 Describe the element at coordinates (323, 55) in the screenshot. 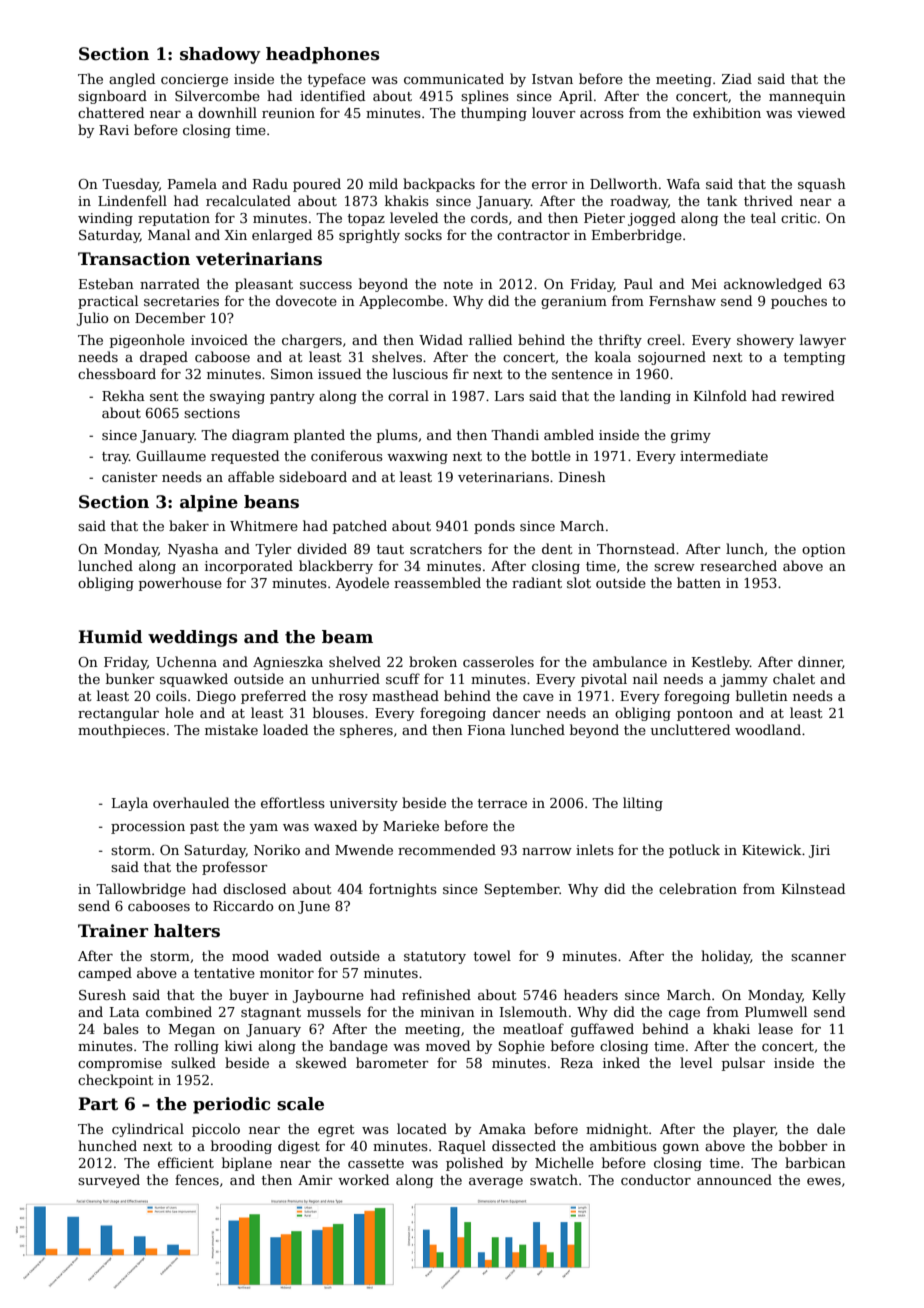

I see `headphones` at that location.
